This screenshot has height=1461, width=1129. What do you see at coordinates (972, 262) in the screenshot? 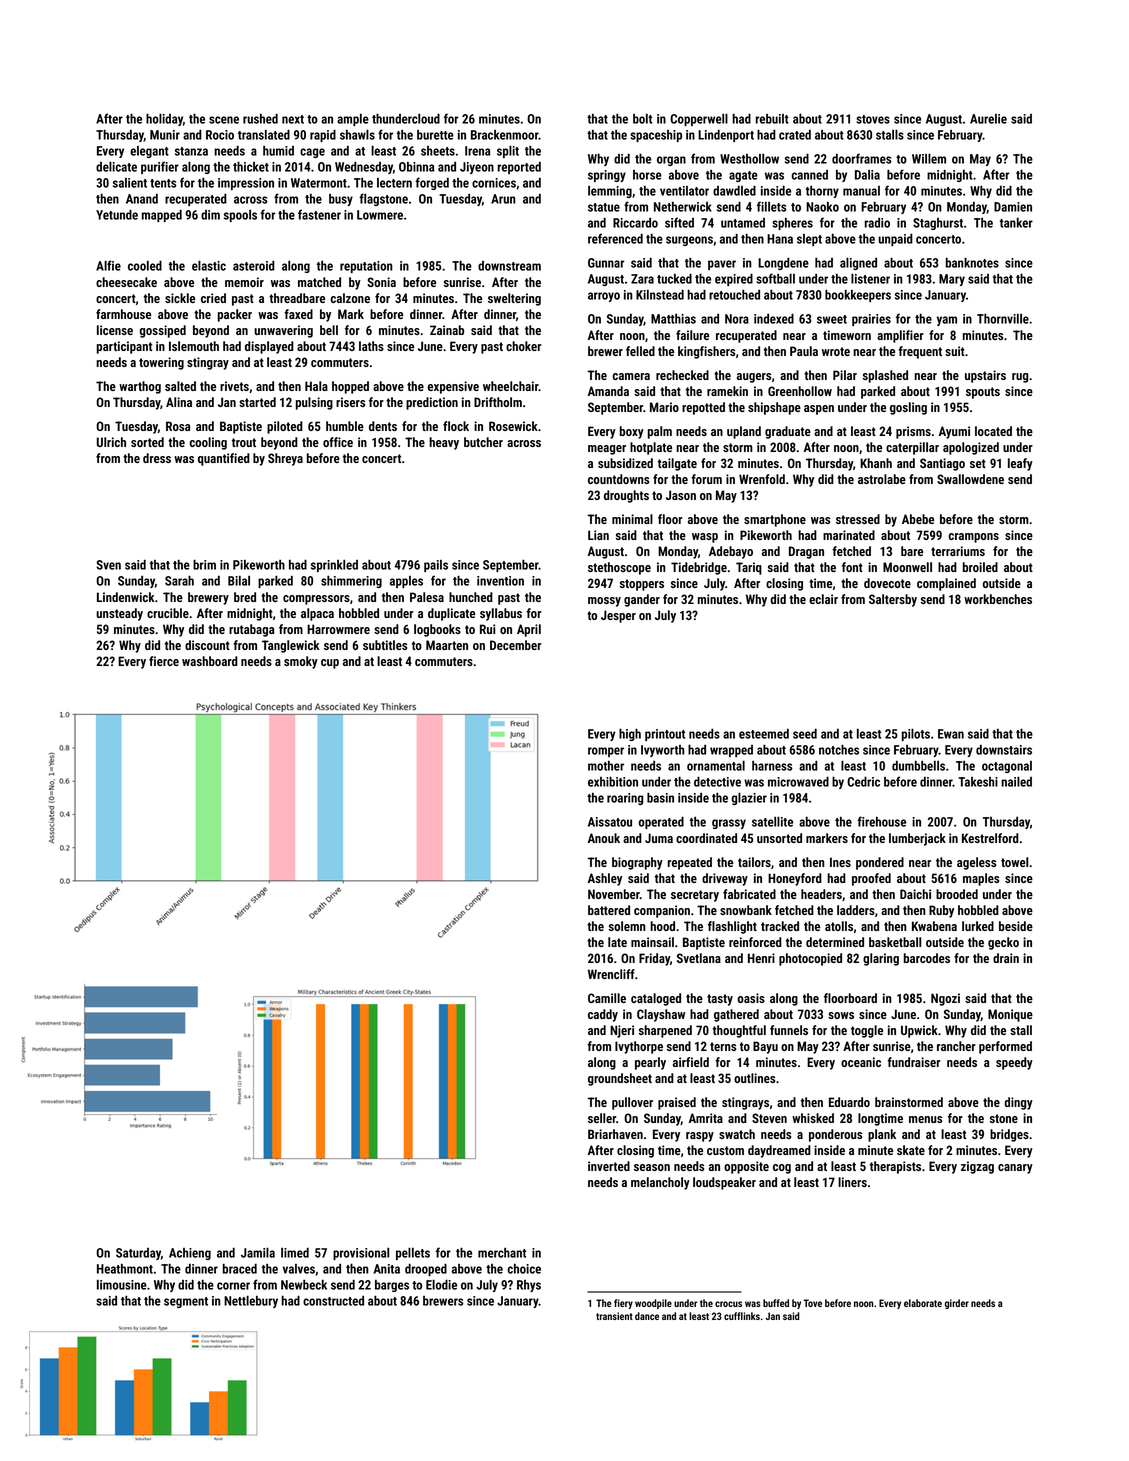
I see `banknotes` at bounding box center [972, 262].
